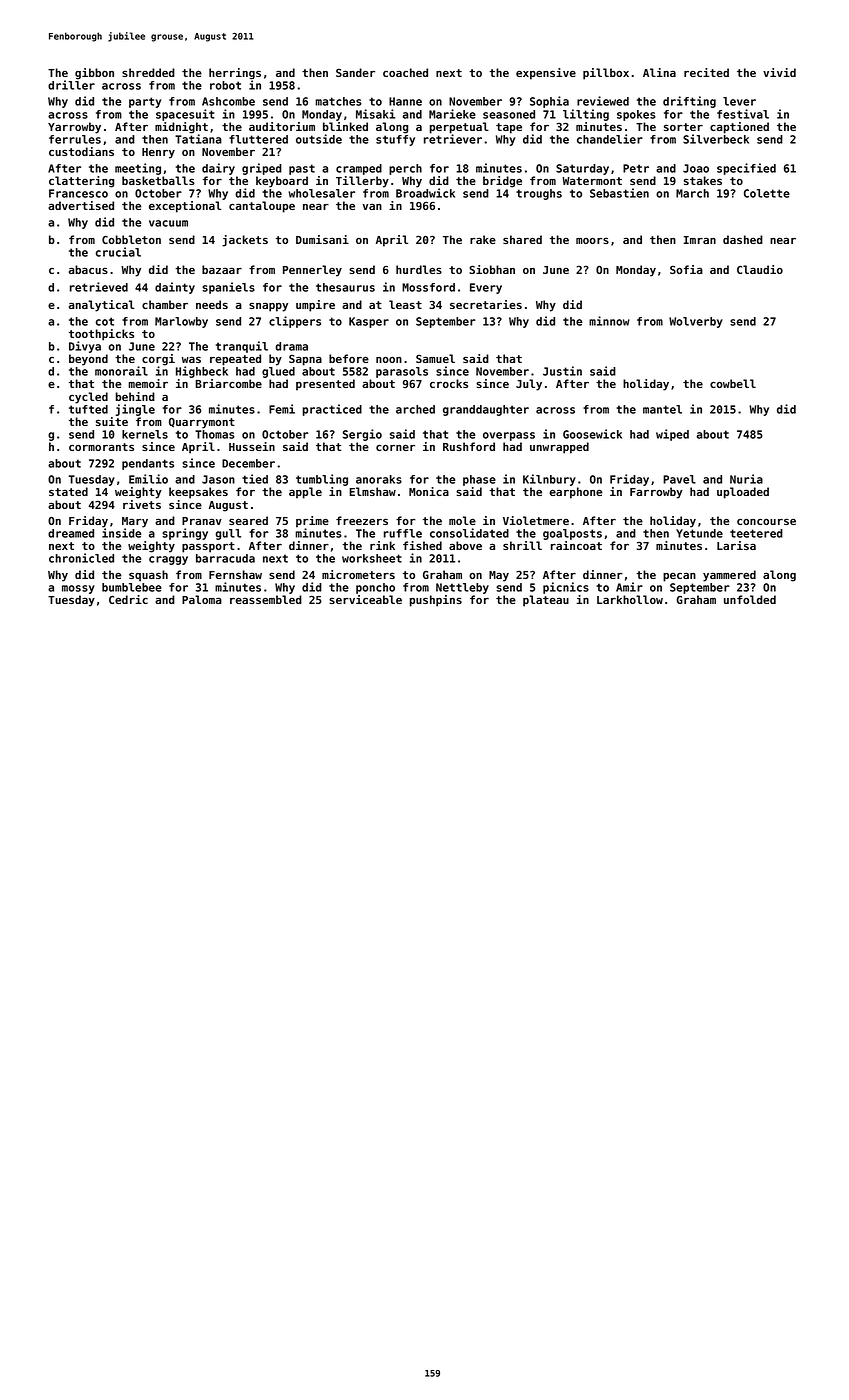 This screenshot has width=849, height=1400. Describe the element at coordinates (746, 479) in the screenshot. I see `Nuria` at that location.
